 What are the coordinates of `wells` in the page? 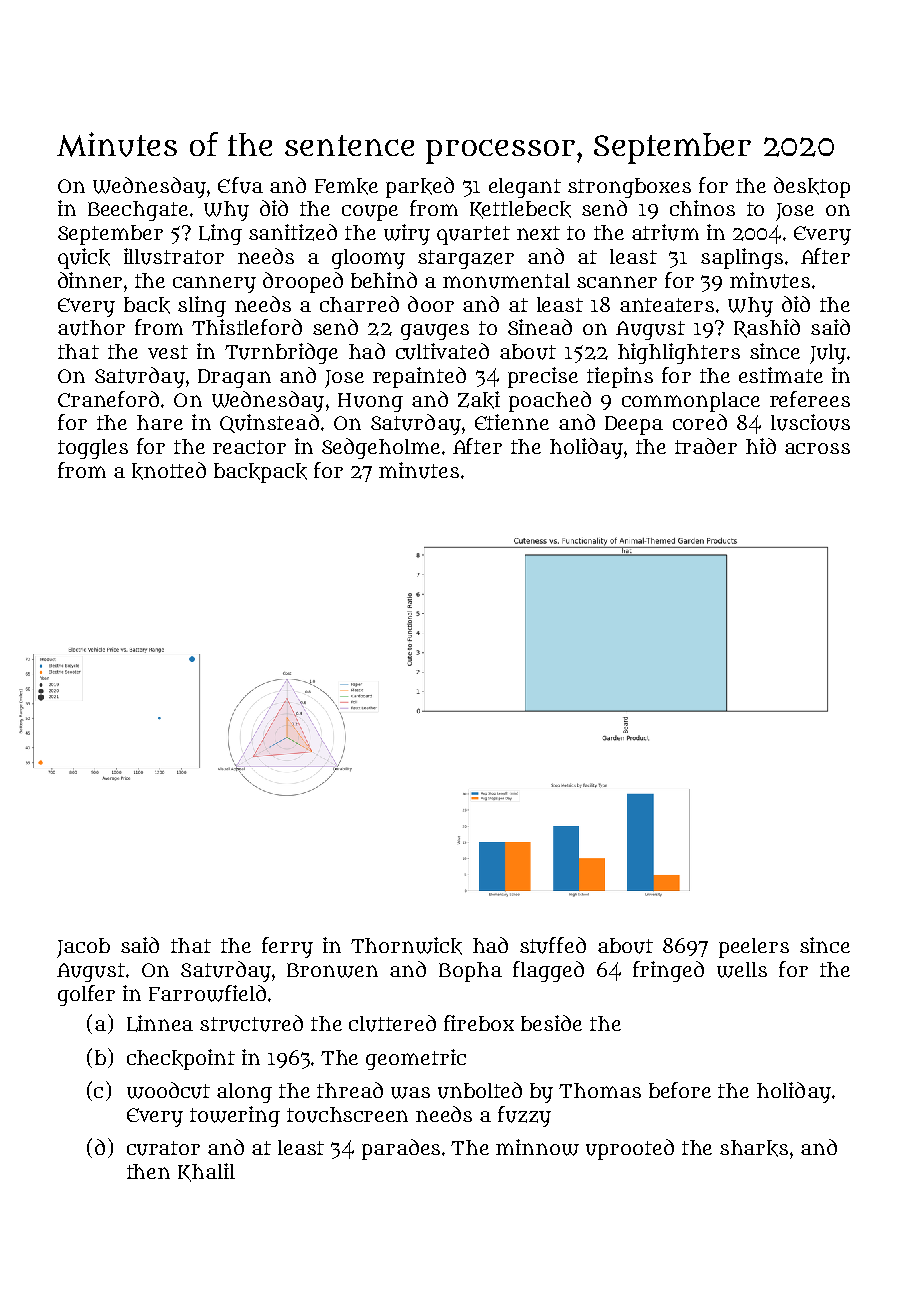 It's located at (742, 970).
